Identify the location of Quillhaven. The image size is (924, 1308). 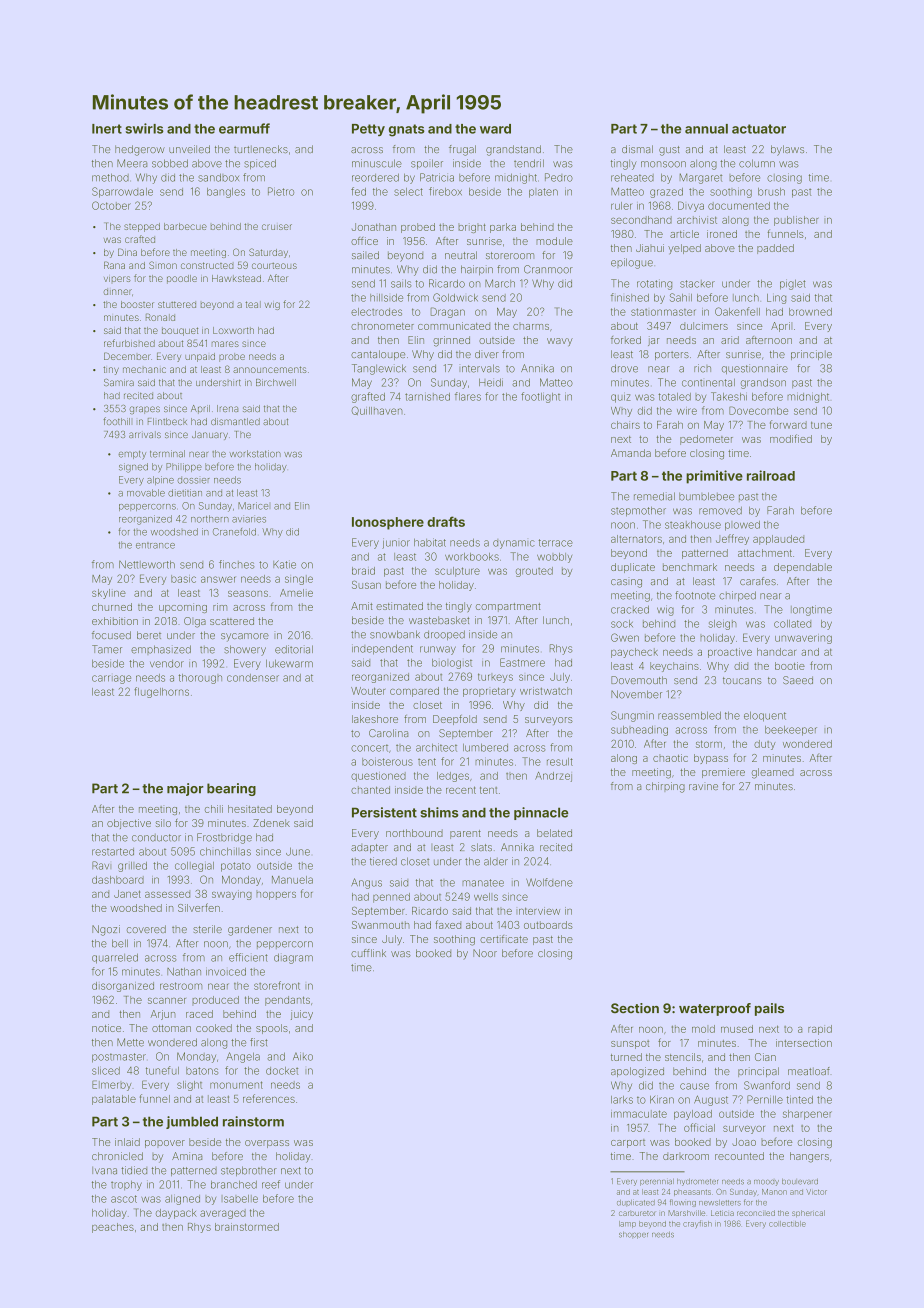
(377, 410).
